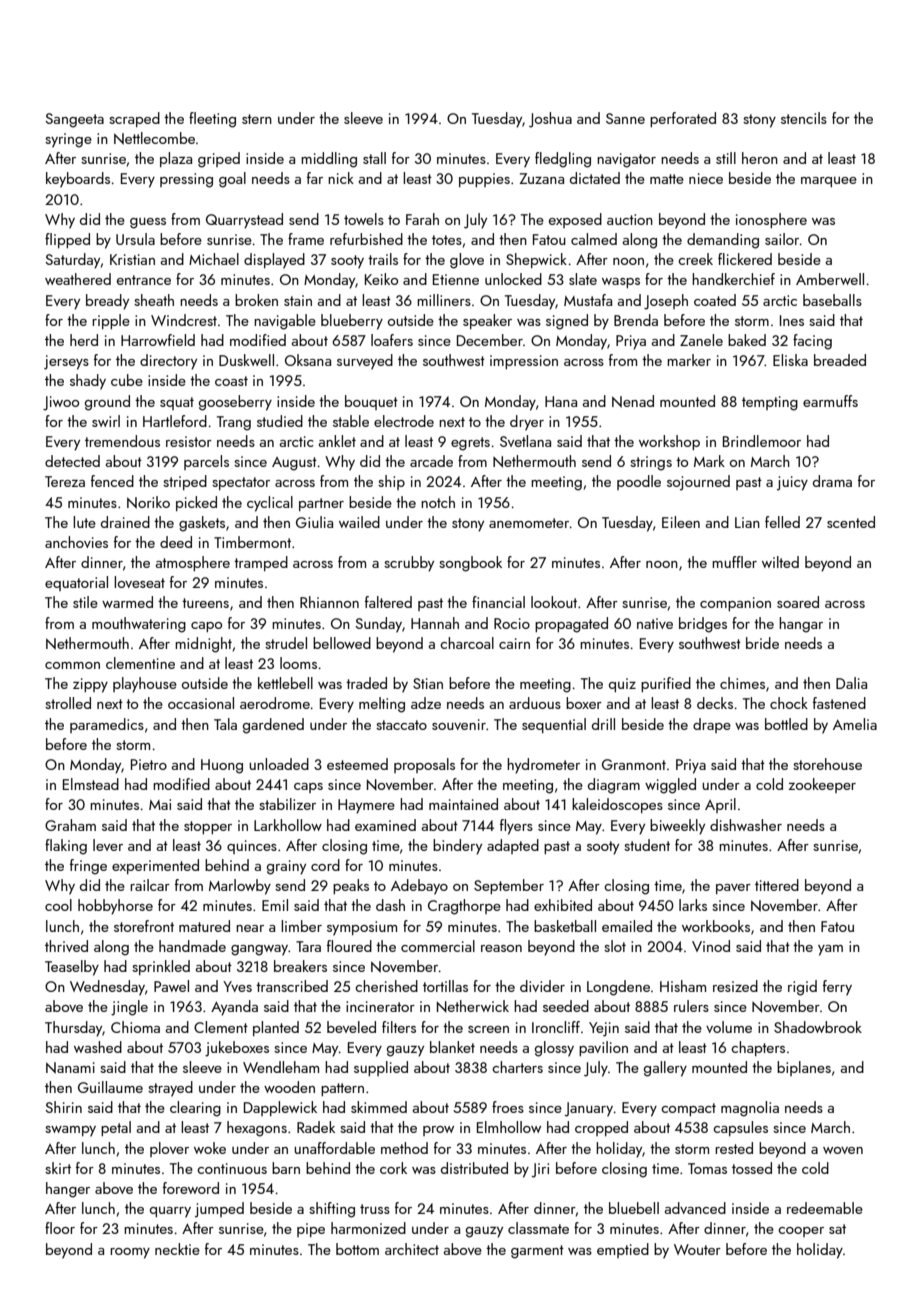  Describe the element at coordinates (366, 806) in the screenshot. I see `Haymere` at that location.
